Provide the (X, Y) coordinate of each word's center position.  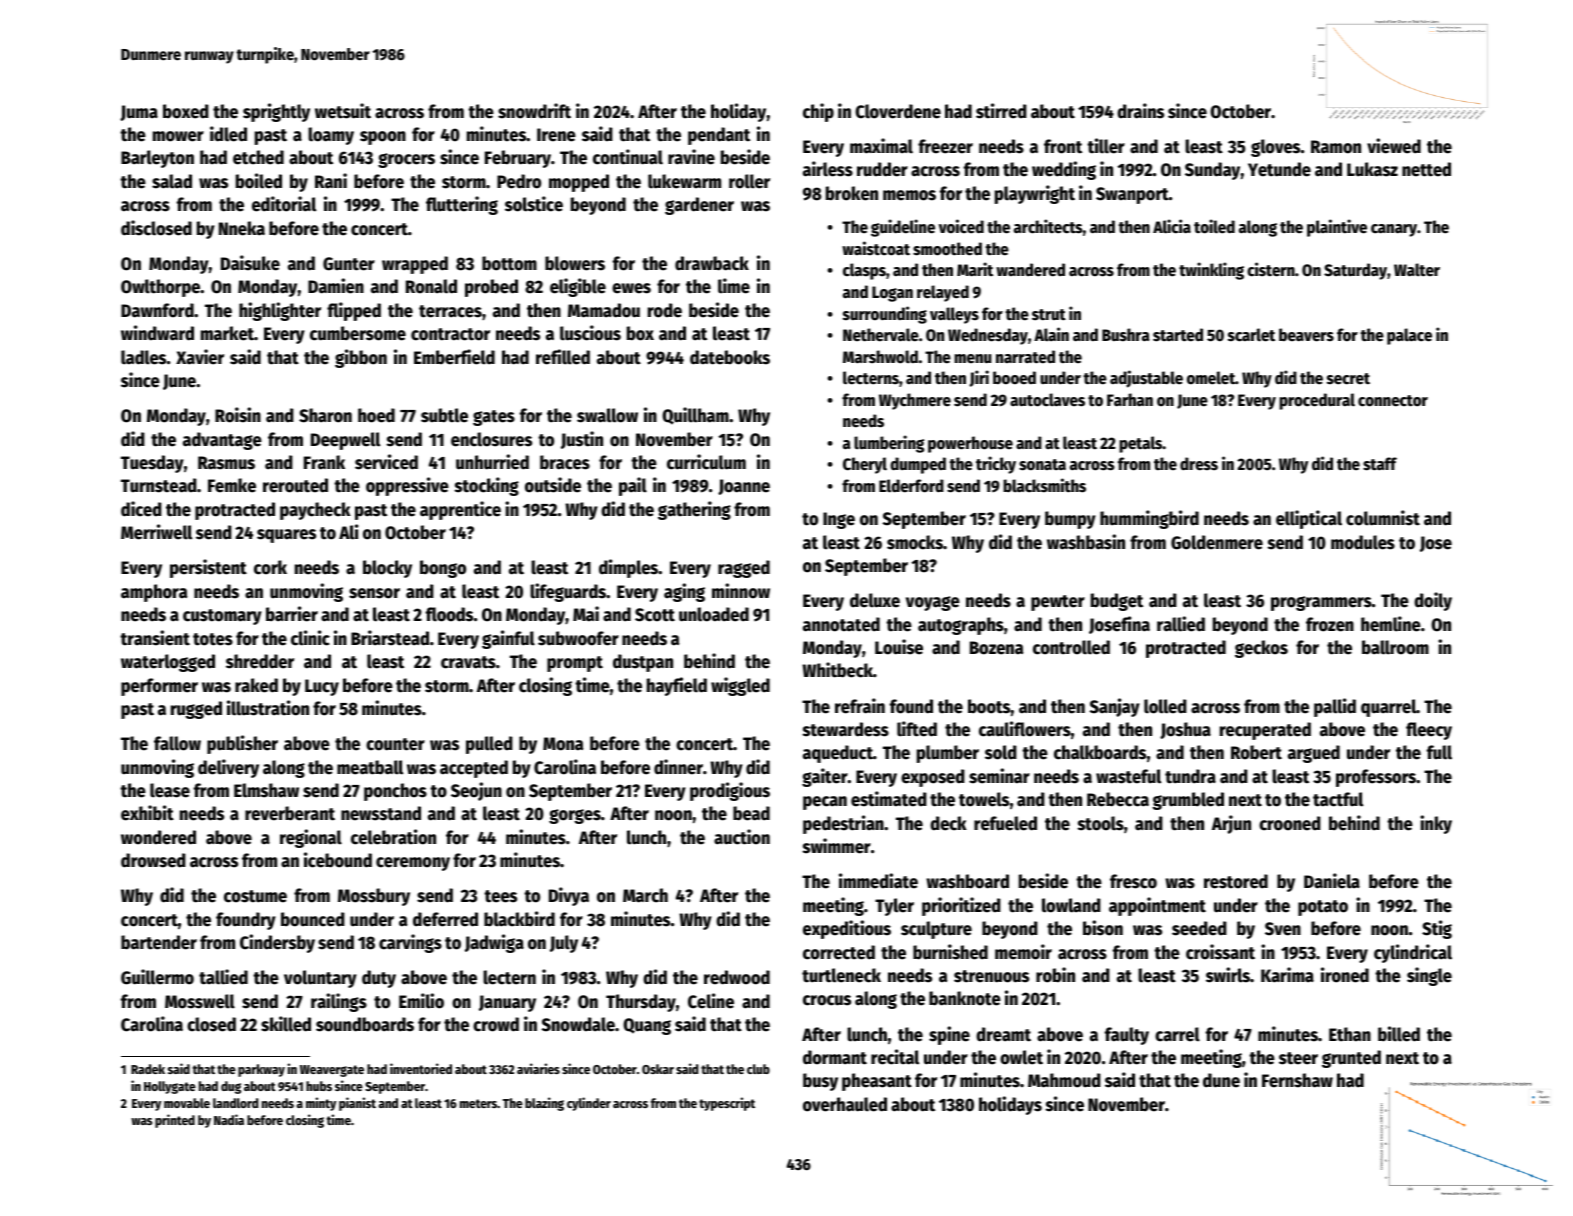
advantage (222, 441)
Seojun (476, 791)
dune (1221, 1080)
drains (1140, 111)
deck (948, 823)
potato (1323, 908)
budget (1117, 602)
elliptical (1309, 519)
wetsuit (343, 111)
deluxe (875, 600)
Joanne (744, 487)
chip (818, 112)
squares (286, 536)
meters (478, 1103)
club (758, 1069)
